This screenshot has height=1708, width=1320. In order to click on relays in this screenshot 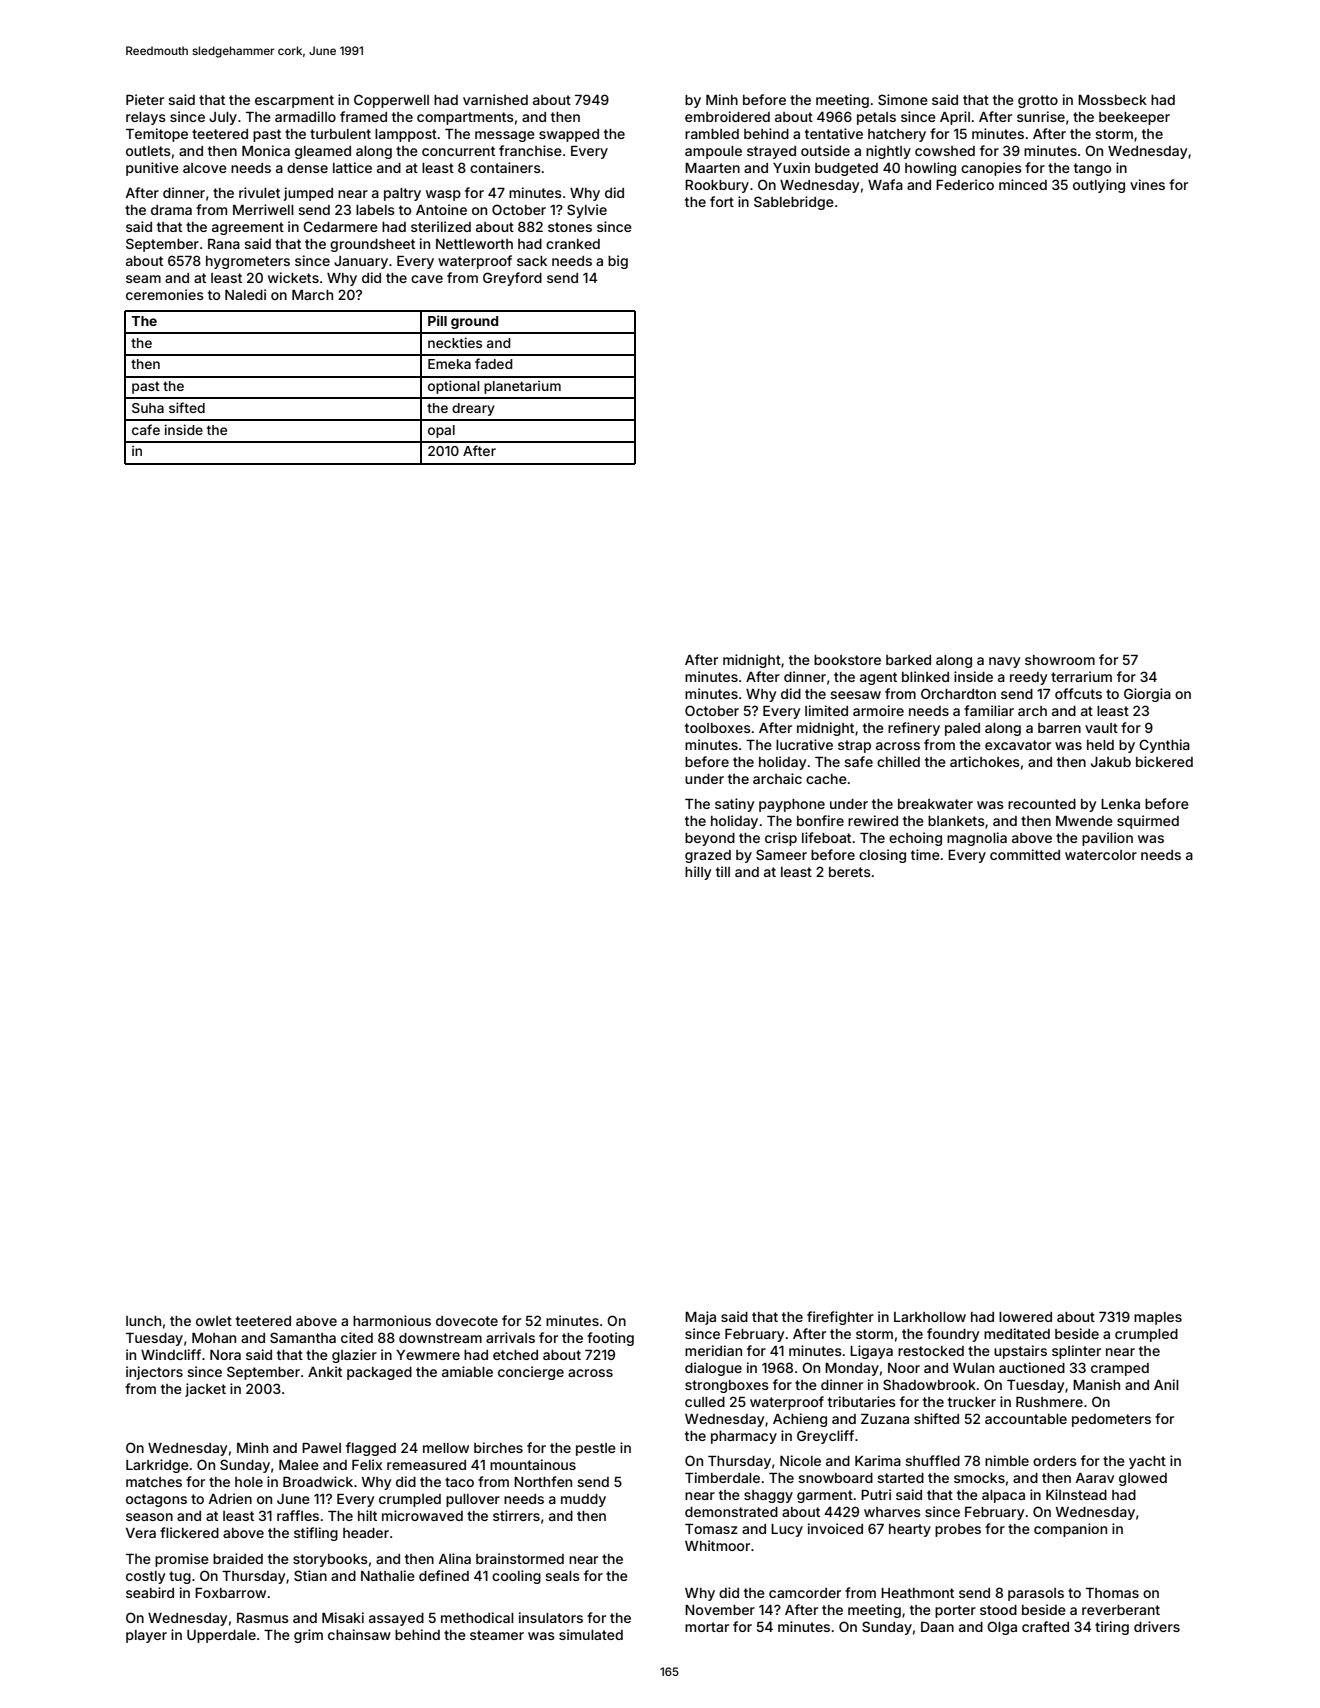, I will do `click(146, 118)`.
